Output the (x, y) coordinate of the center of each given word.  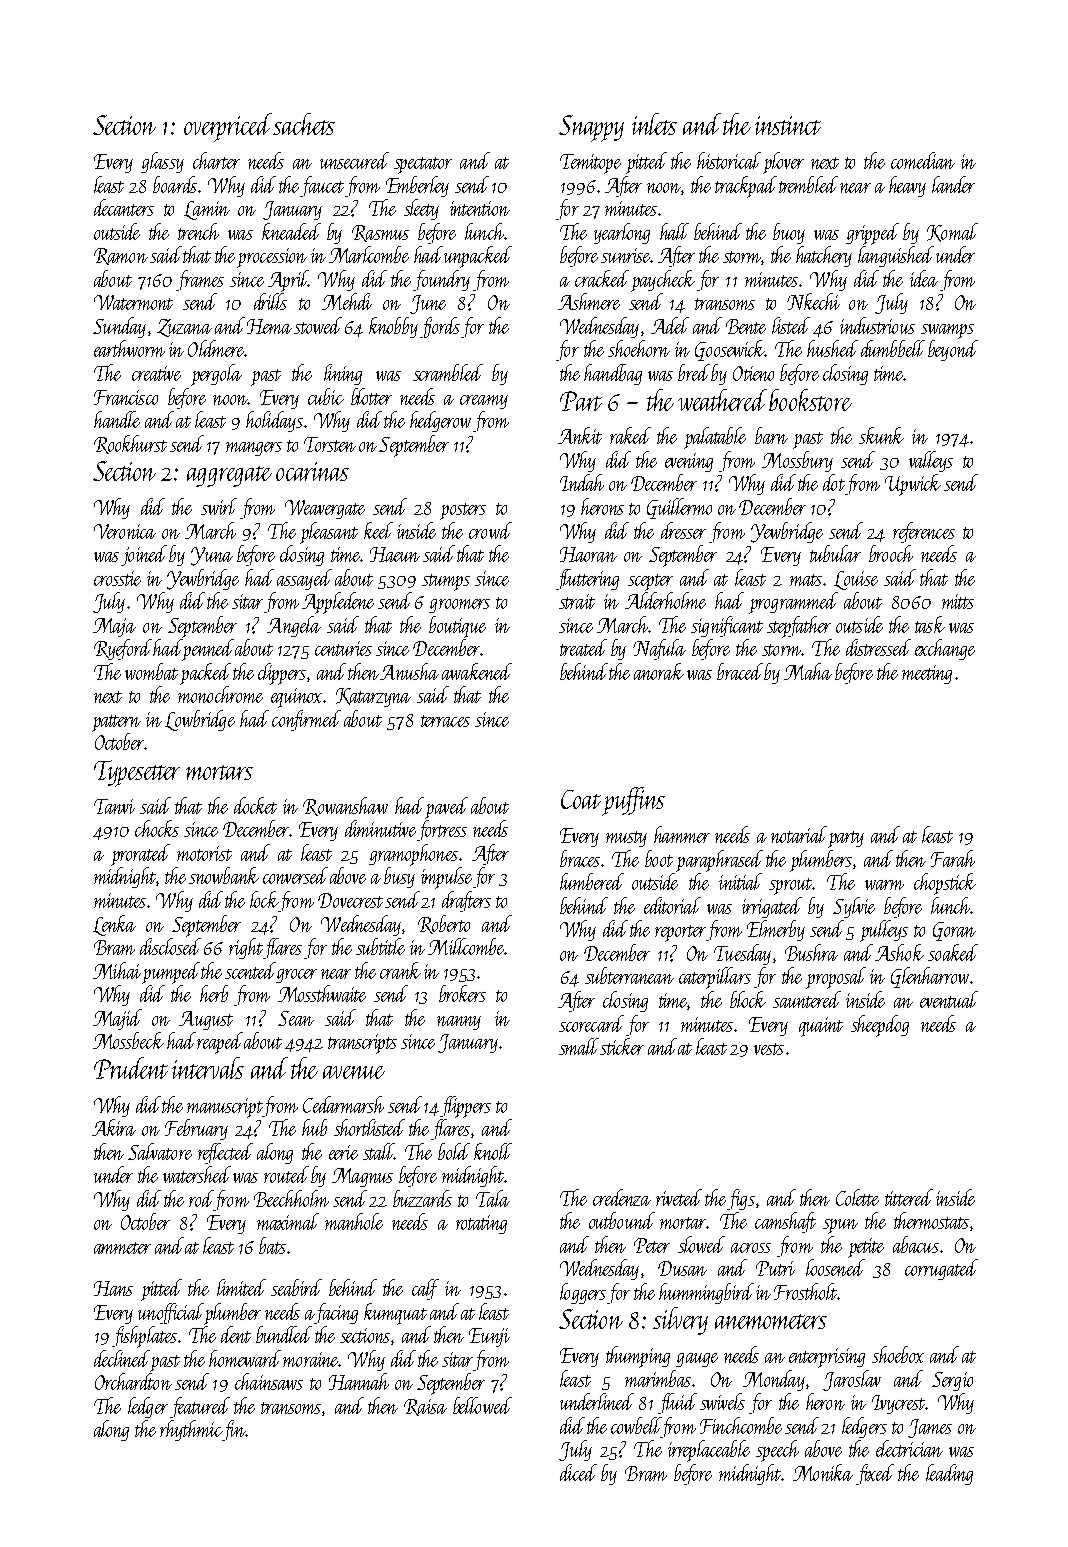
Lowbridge (200, 720)
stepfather (799, 627)
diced (578, 1472)
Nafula (659, 649)
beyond (953, 350)
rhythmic (191, 1430)
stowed (318, 325)
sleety (421, 209)
